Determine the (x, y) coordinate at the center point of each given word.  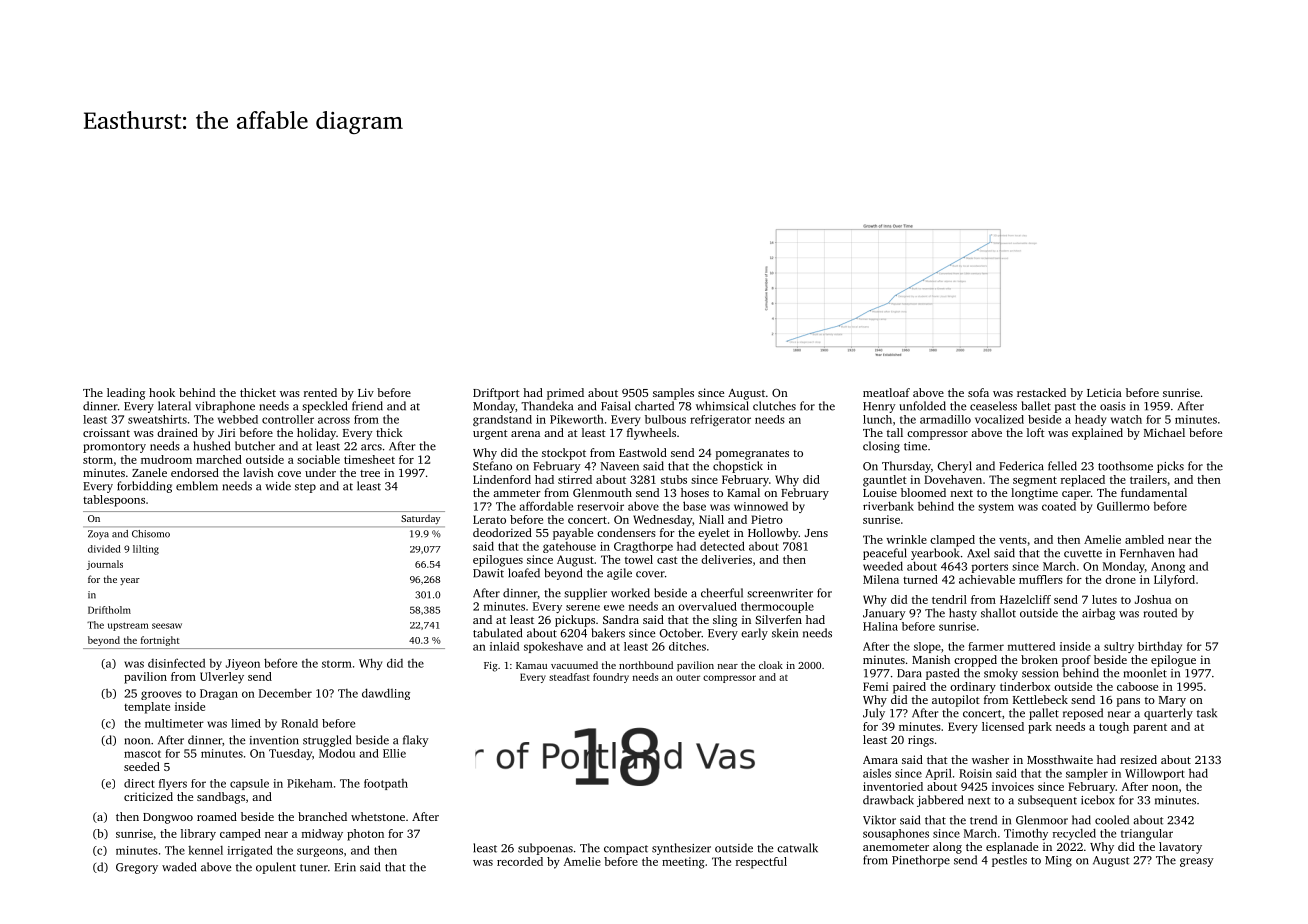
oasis (1113, 406)
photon (365, 835)
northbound (646, 665)
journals (105, 565)
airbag (1098, 614)
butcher (255, 446)
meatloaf (886, 392)
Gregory (137, 868)
